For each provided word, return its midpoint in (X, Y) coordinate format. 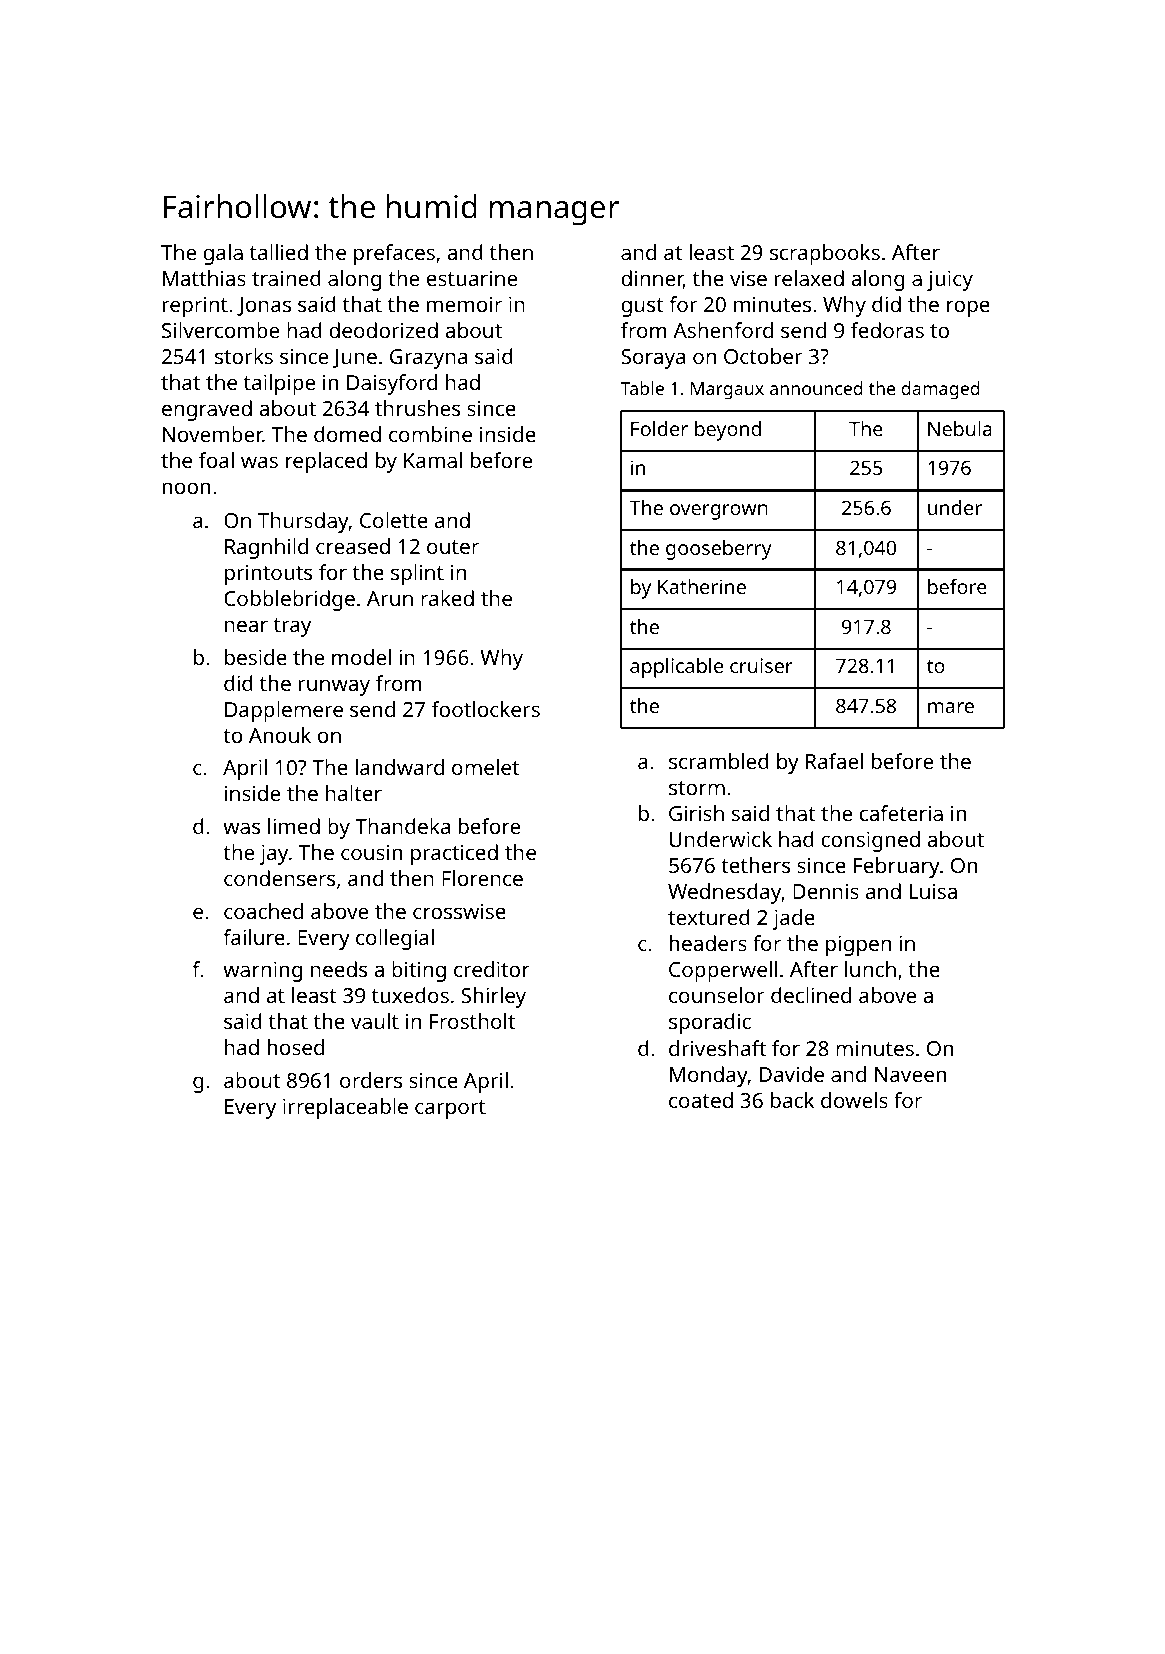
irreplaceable (345, 1108)
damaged (941, 390)
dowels (854, 1100)
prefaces (394, 254)
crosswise (459, 911)
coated (701, 1100)
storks (244, 356)
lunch (870, 969)
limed (294, 826)
